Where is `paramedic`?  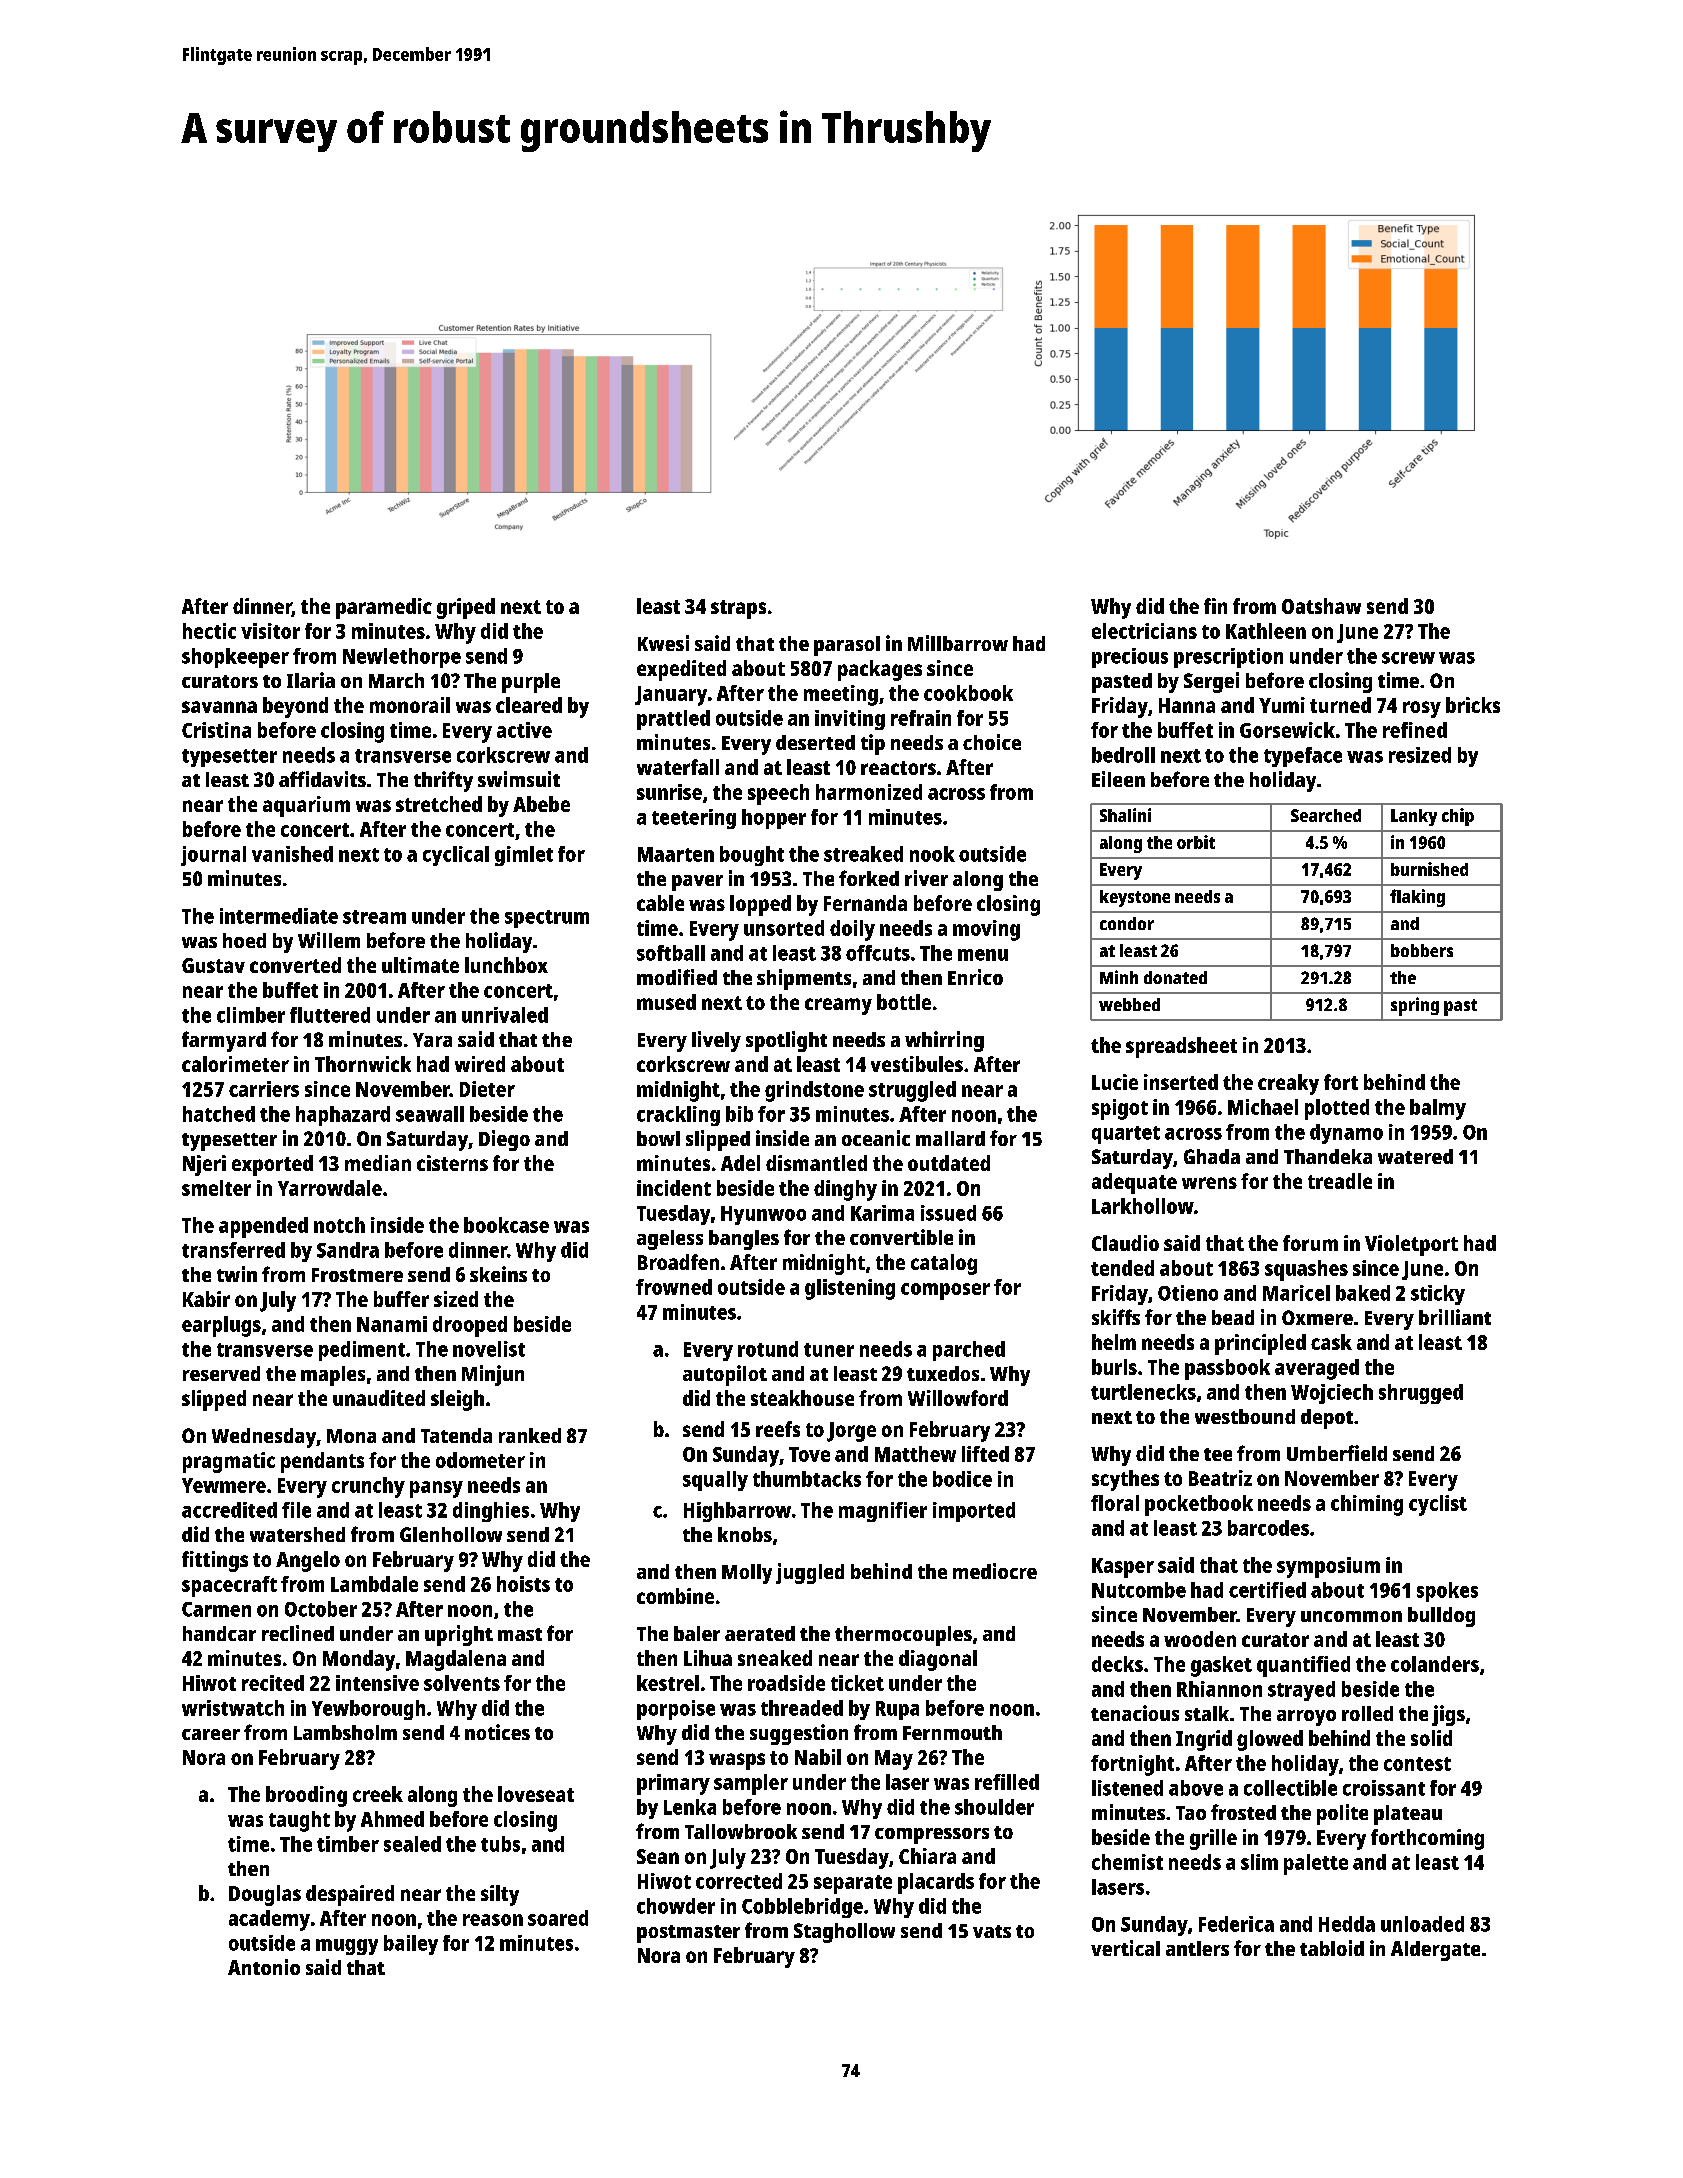 paramedic is located at coordinates (384, 608).
